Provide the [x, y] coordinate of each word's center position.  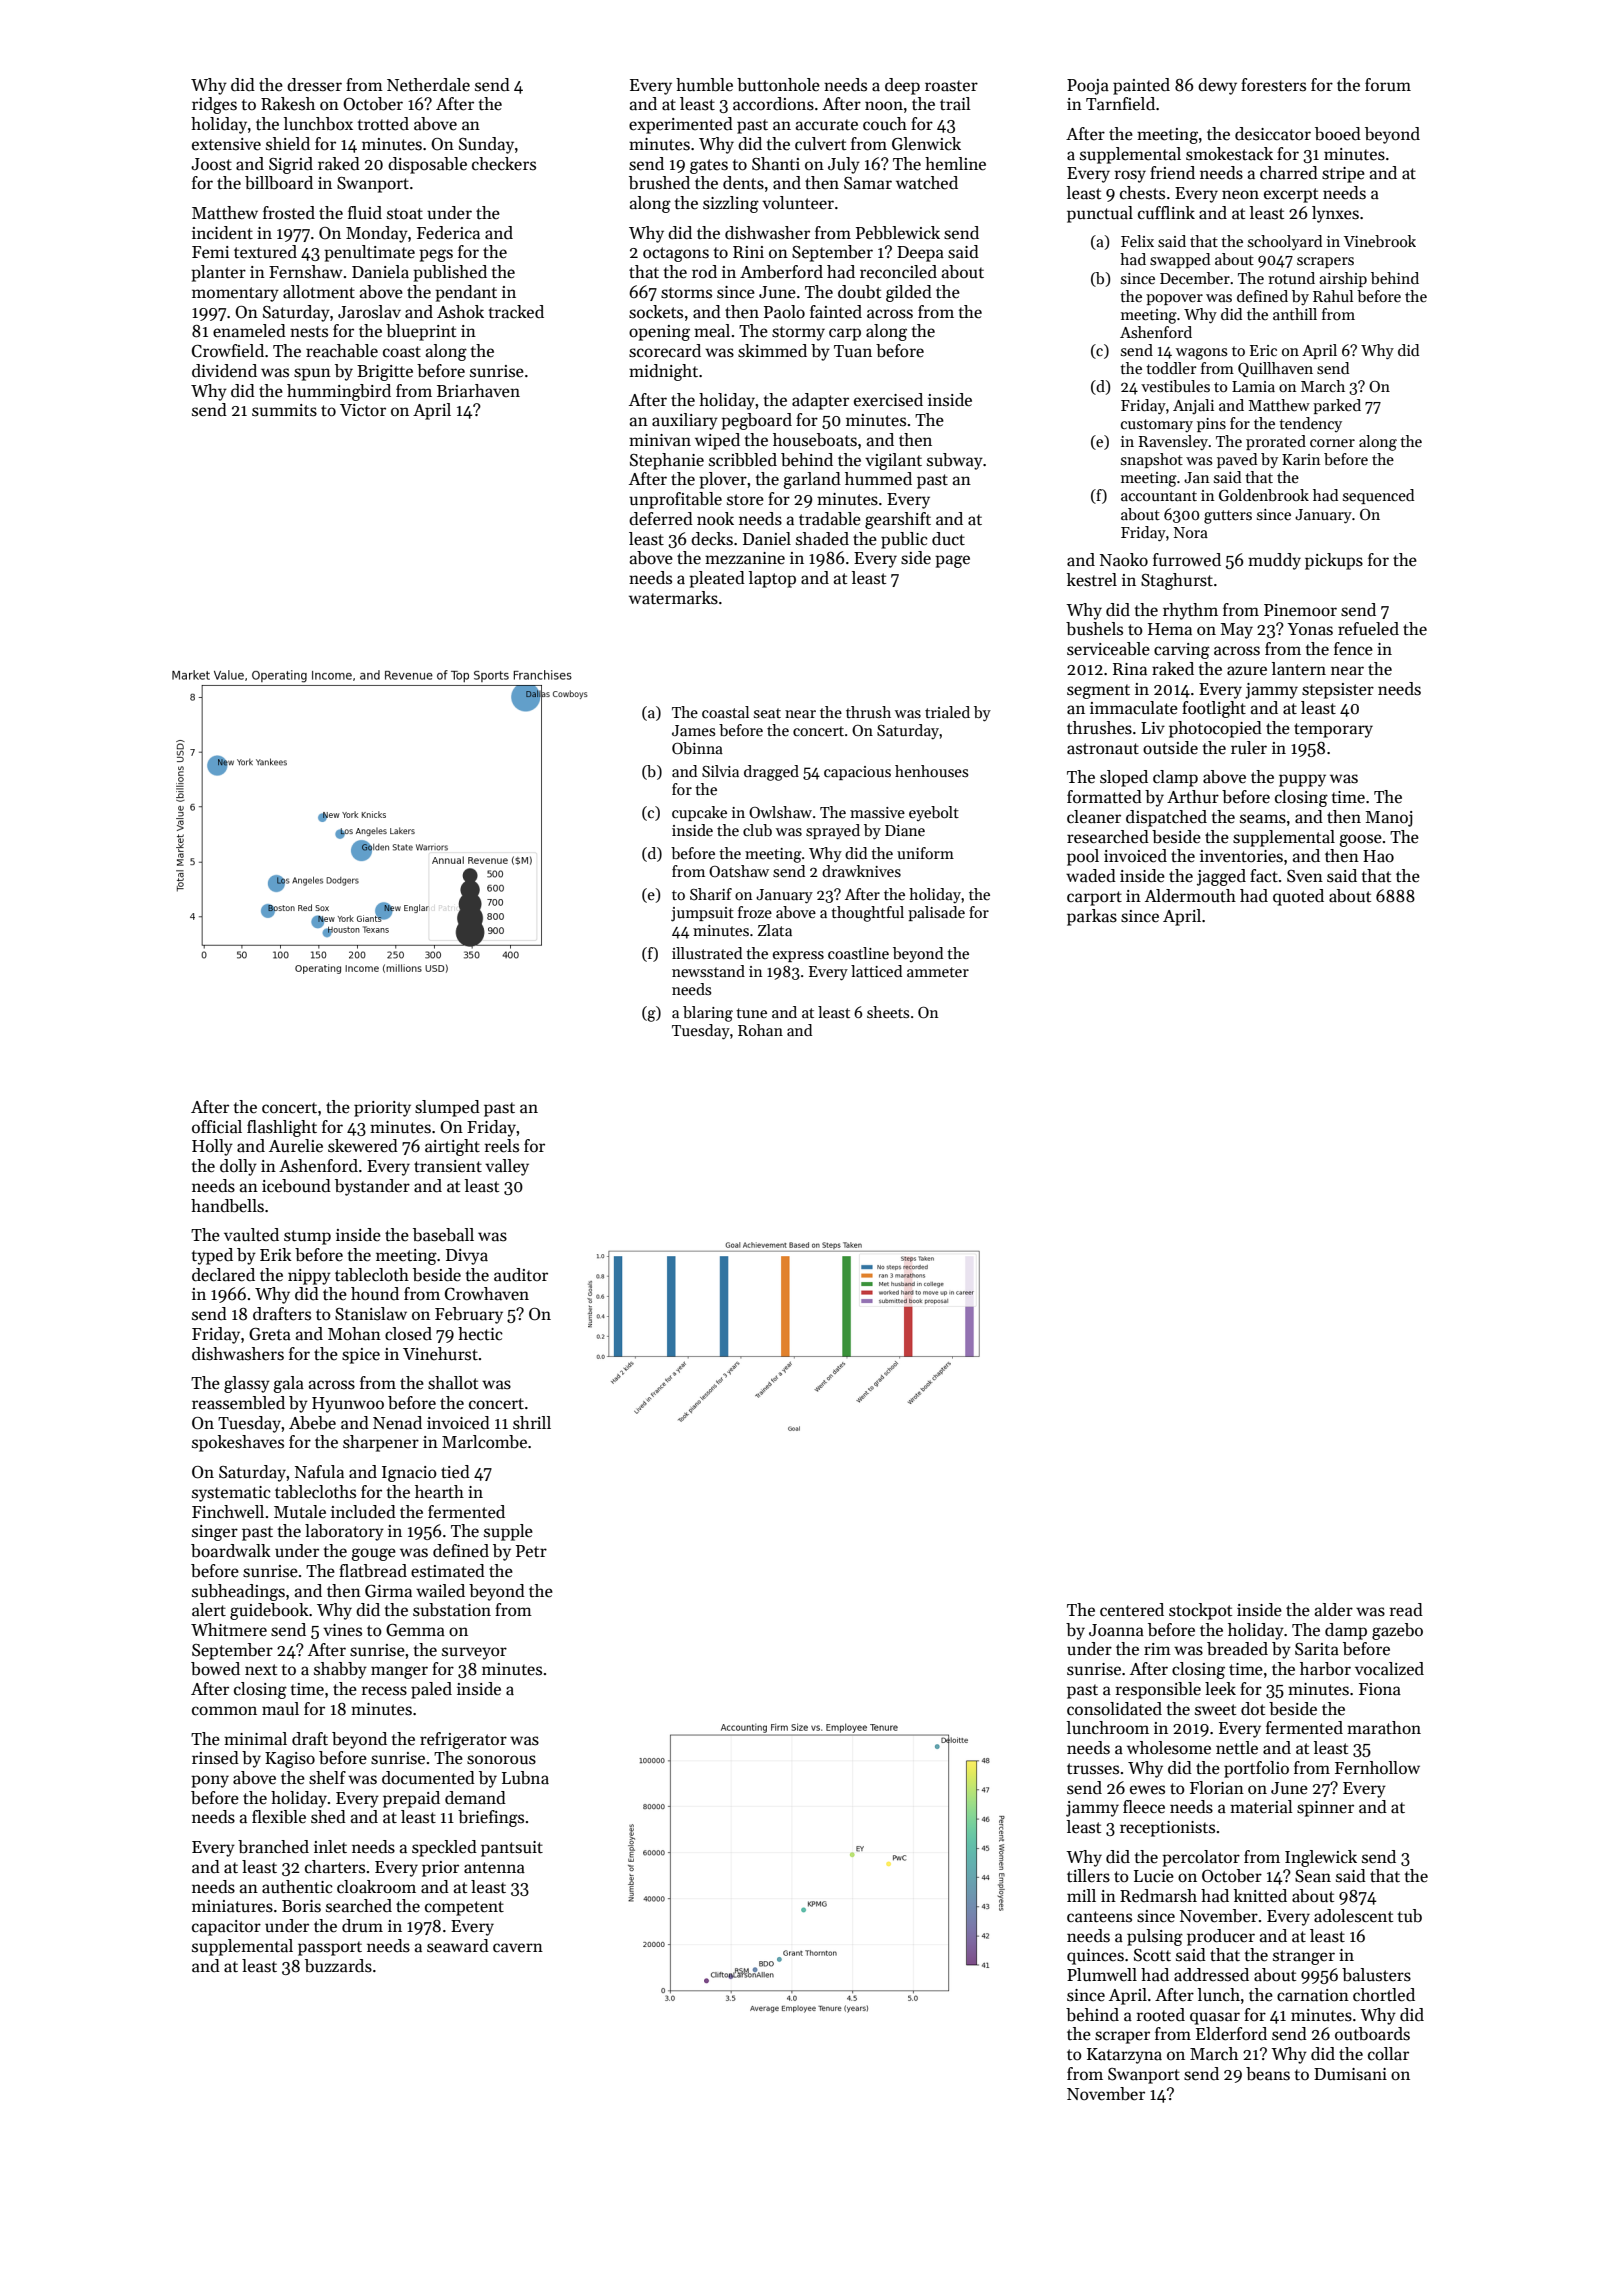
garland [812, 480]
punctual [1100, 214]
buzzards [338, 1966]
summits [284, 410]
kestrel [1092, 580]
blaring [708, 1014]
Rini [748, 252]
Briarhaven [478, 391]
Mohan [354, 1334]
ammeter [938, 972]
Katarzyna [1124, 2056]
